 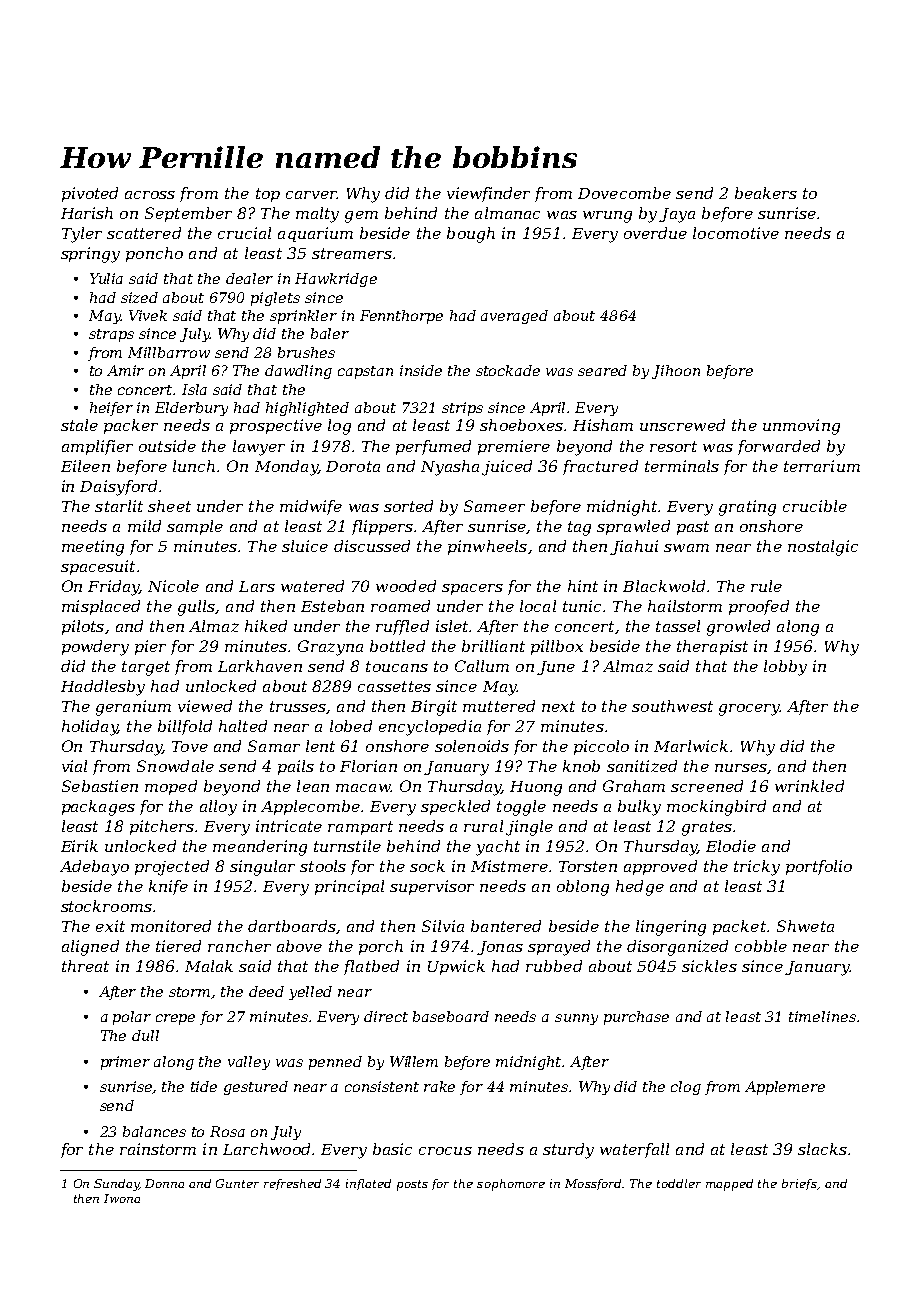 What do you see at coordinates (336, 280) in the screenshot?
I see `Hawkridge` at bounding box center [336, 280].
